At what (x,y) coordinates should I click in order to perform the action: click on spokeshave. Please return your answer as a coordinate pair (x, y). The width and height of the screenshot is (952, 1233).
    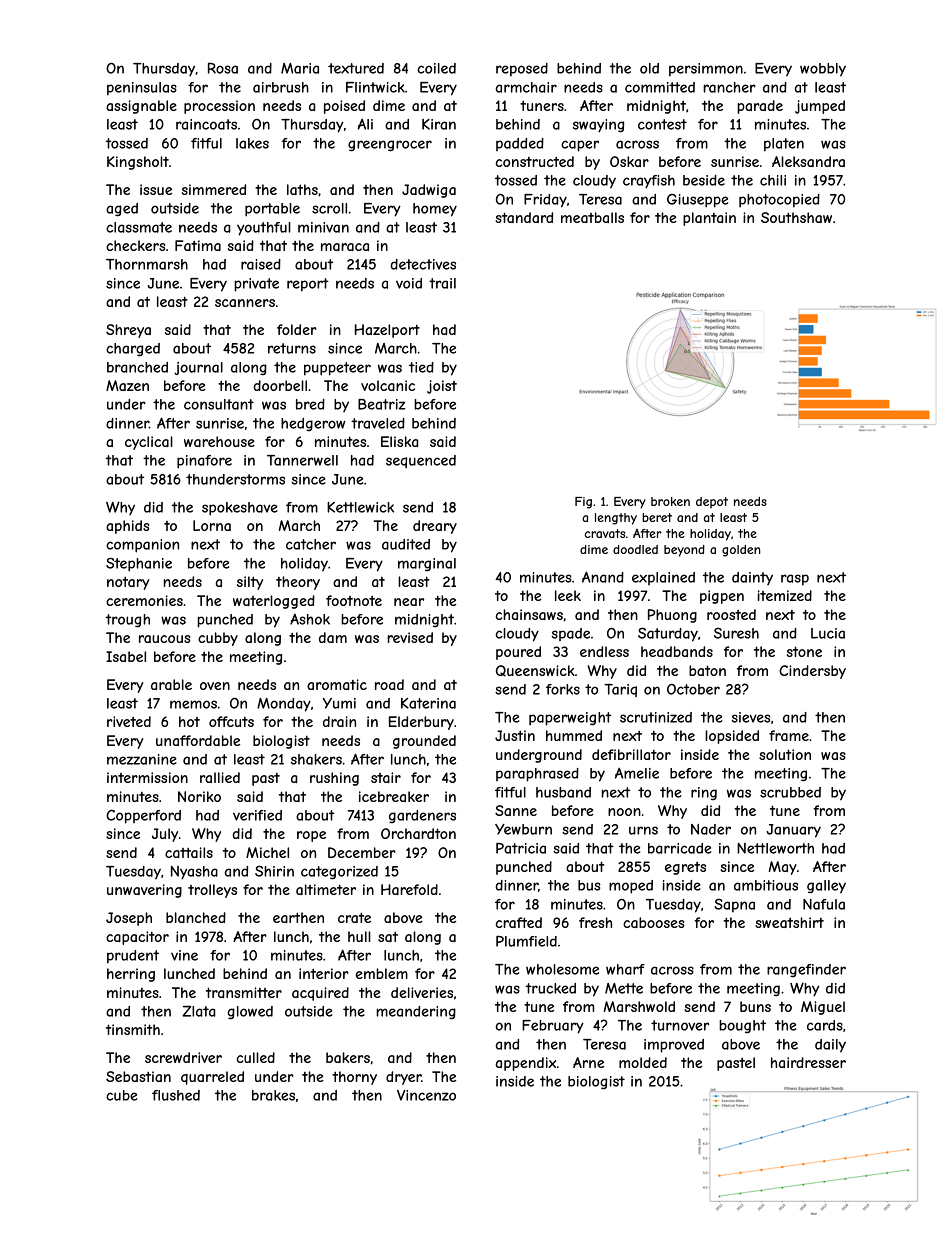
    Looking at the image, I should click on (240, 509).
